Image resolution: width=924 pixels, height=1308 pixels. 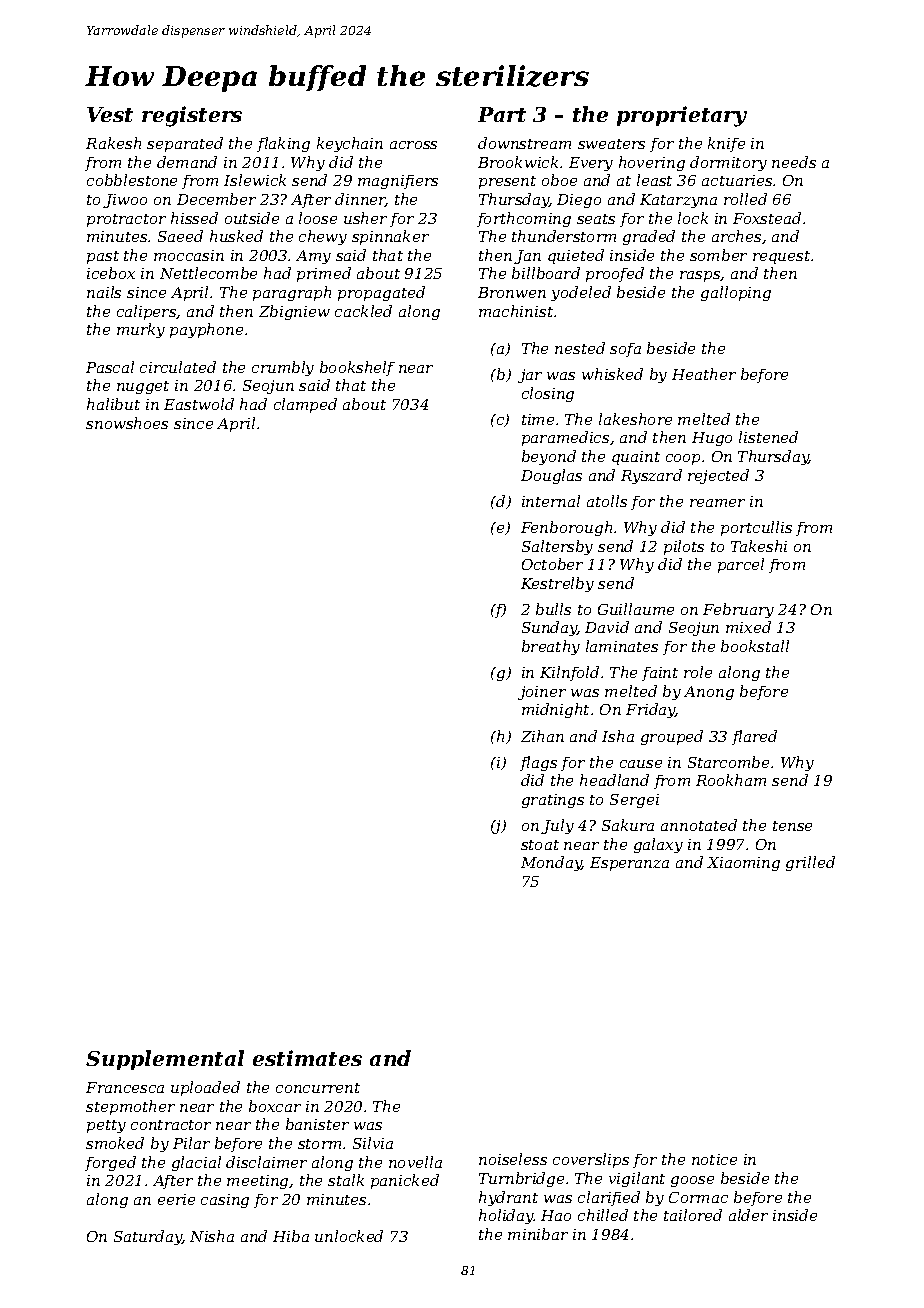 What do you see at coordinates (540, 845) in the page?
I see `stoat` at bounding box center [540, 845].
